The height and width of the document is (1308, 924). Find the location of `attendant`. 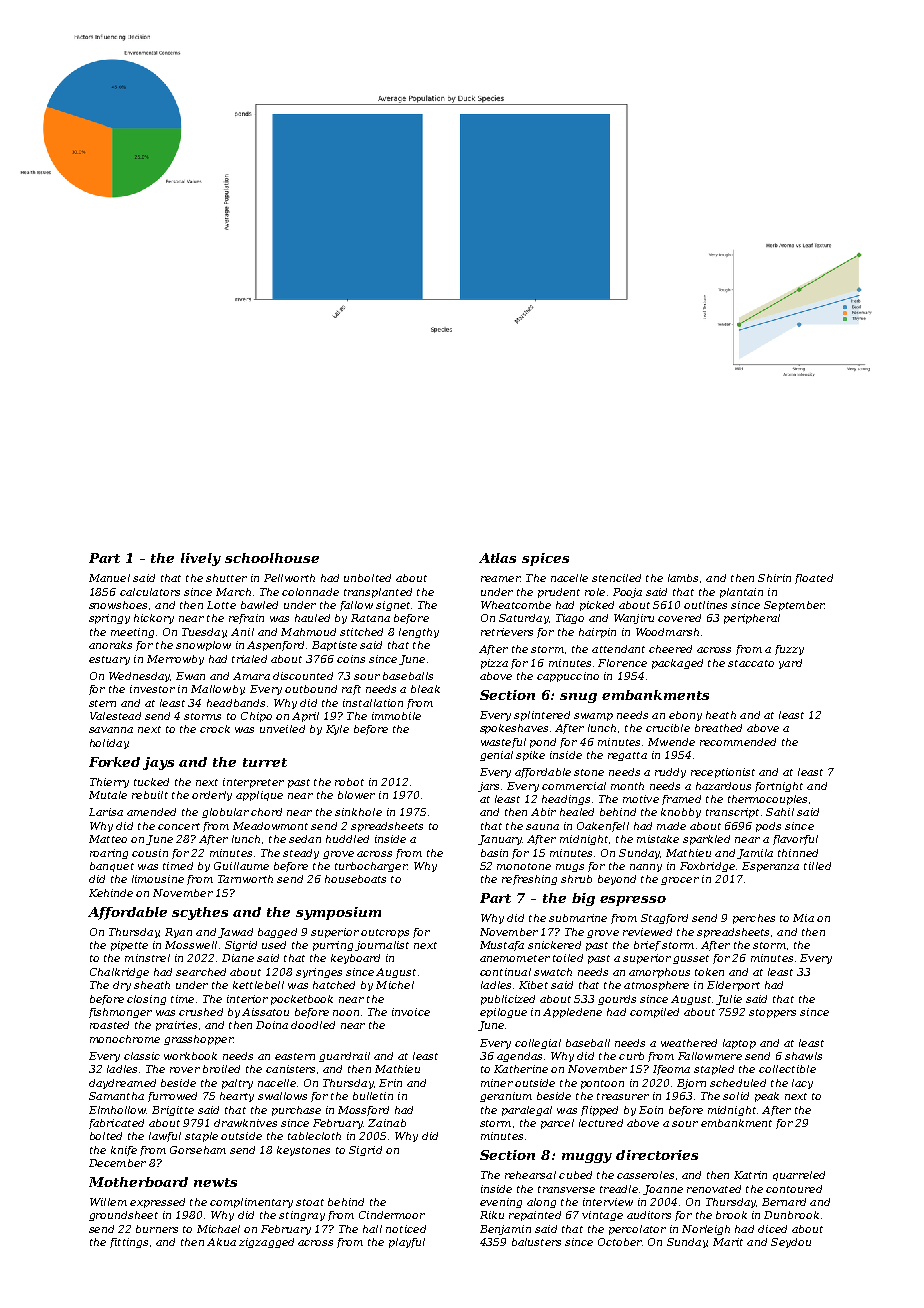

attendant is located at coordinates (618, 649).
